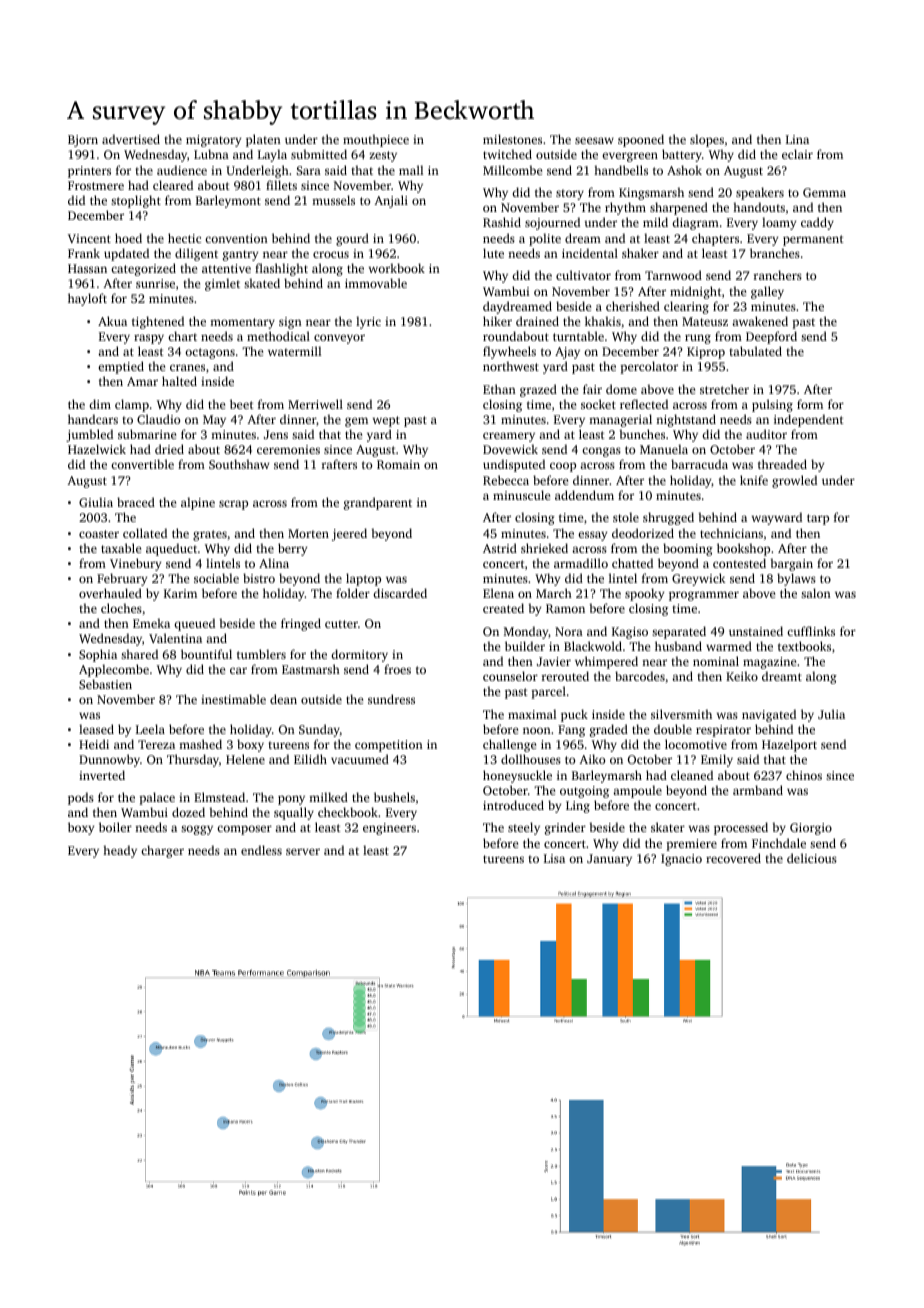  Describe the element at coordinates (81, 798) in the document. I see `pods` at that location.
